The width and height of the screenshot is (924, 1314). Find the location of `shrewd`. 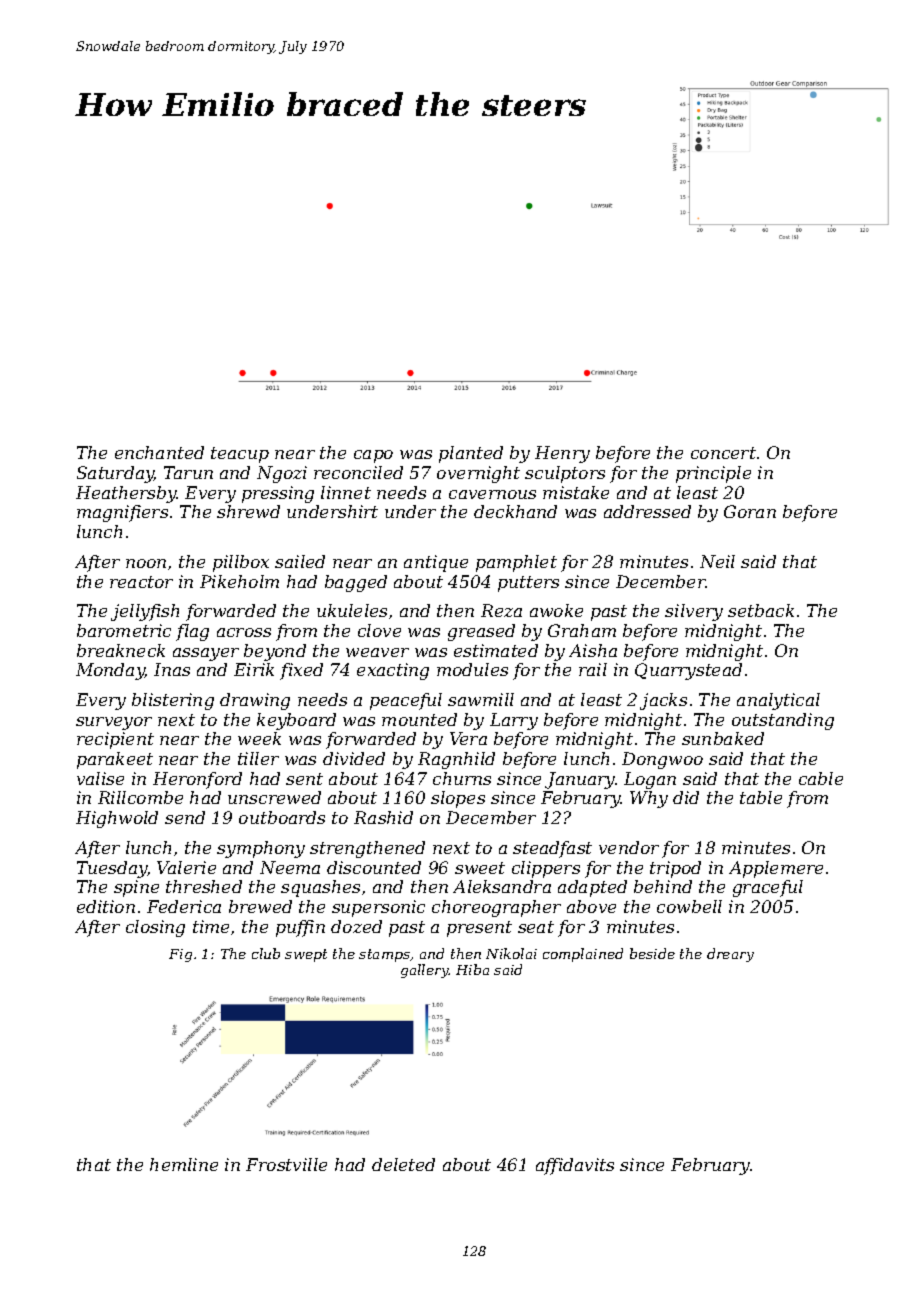

shrewd is located at coordinates (248, 511).
